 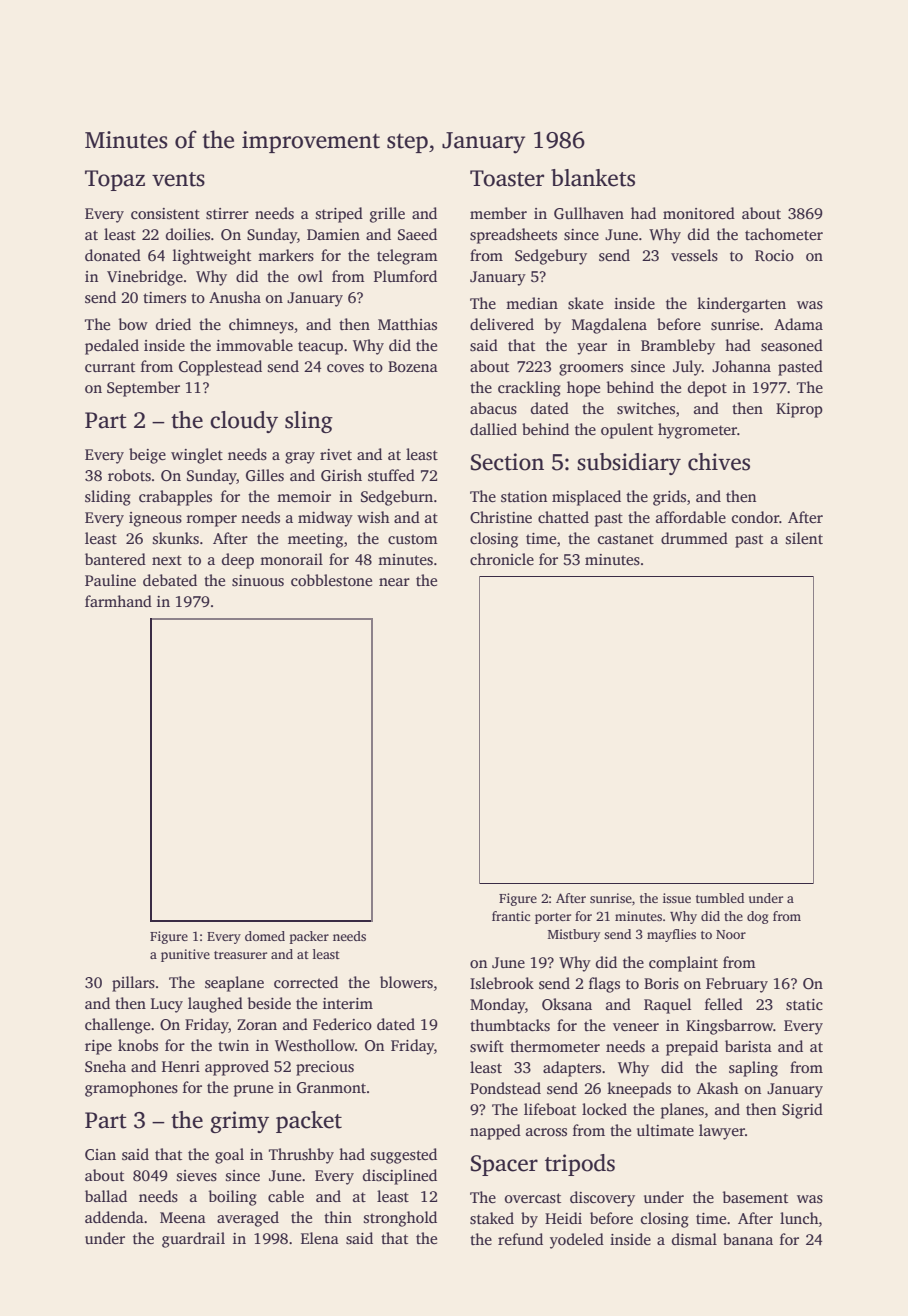 I want to click on domed, so click(x=265, y=936).
